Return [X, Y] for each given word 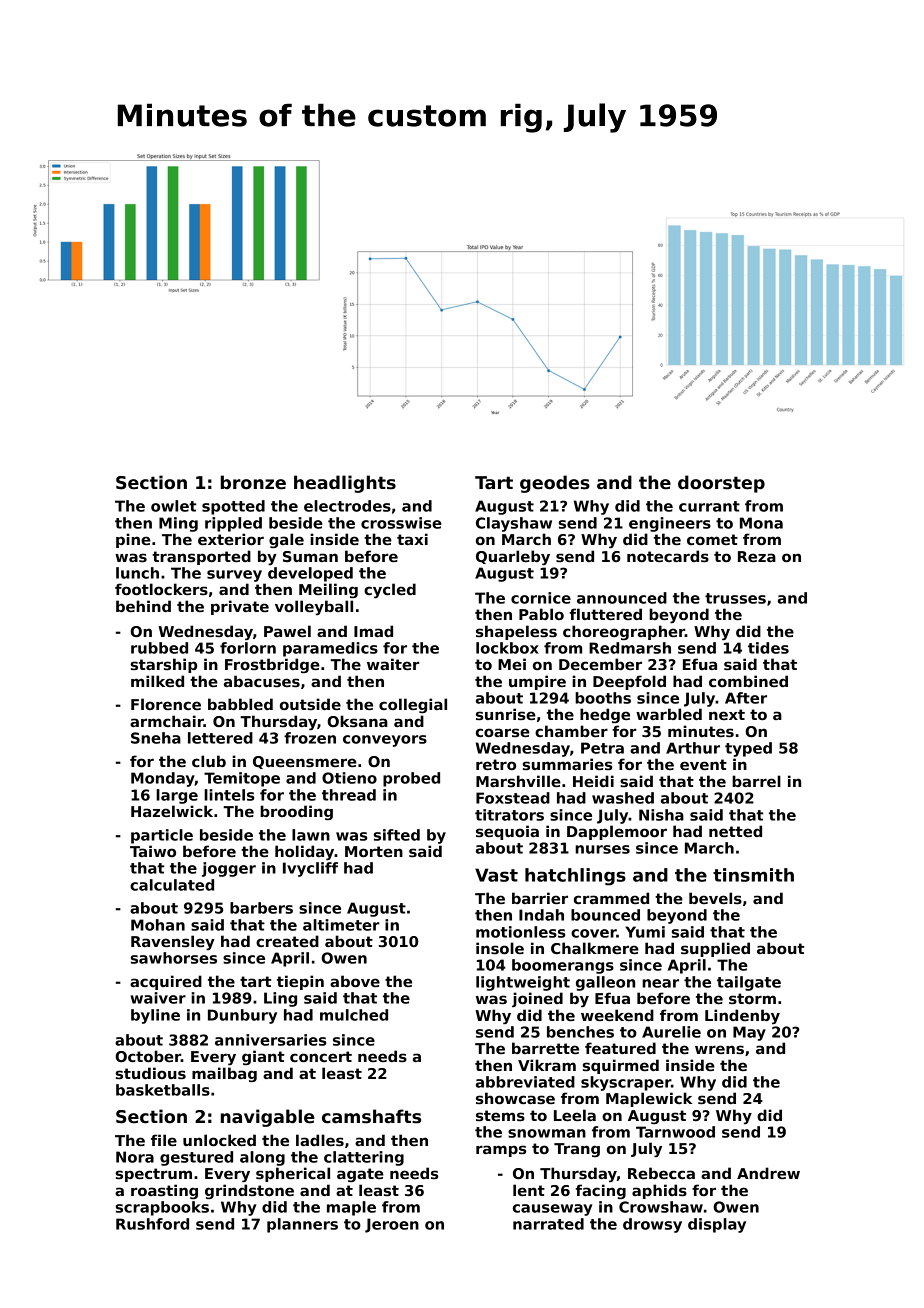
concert [321, 1056]
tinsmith [753, 875]
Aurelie [671, 1032]
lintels [229, 795]
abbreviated [525, 1082]
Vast [496, 875]
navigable [268, 1118]
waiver [158, 998]
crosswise [401, 523]
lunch [137, 573]
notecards [668, 556]
